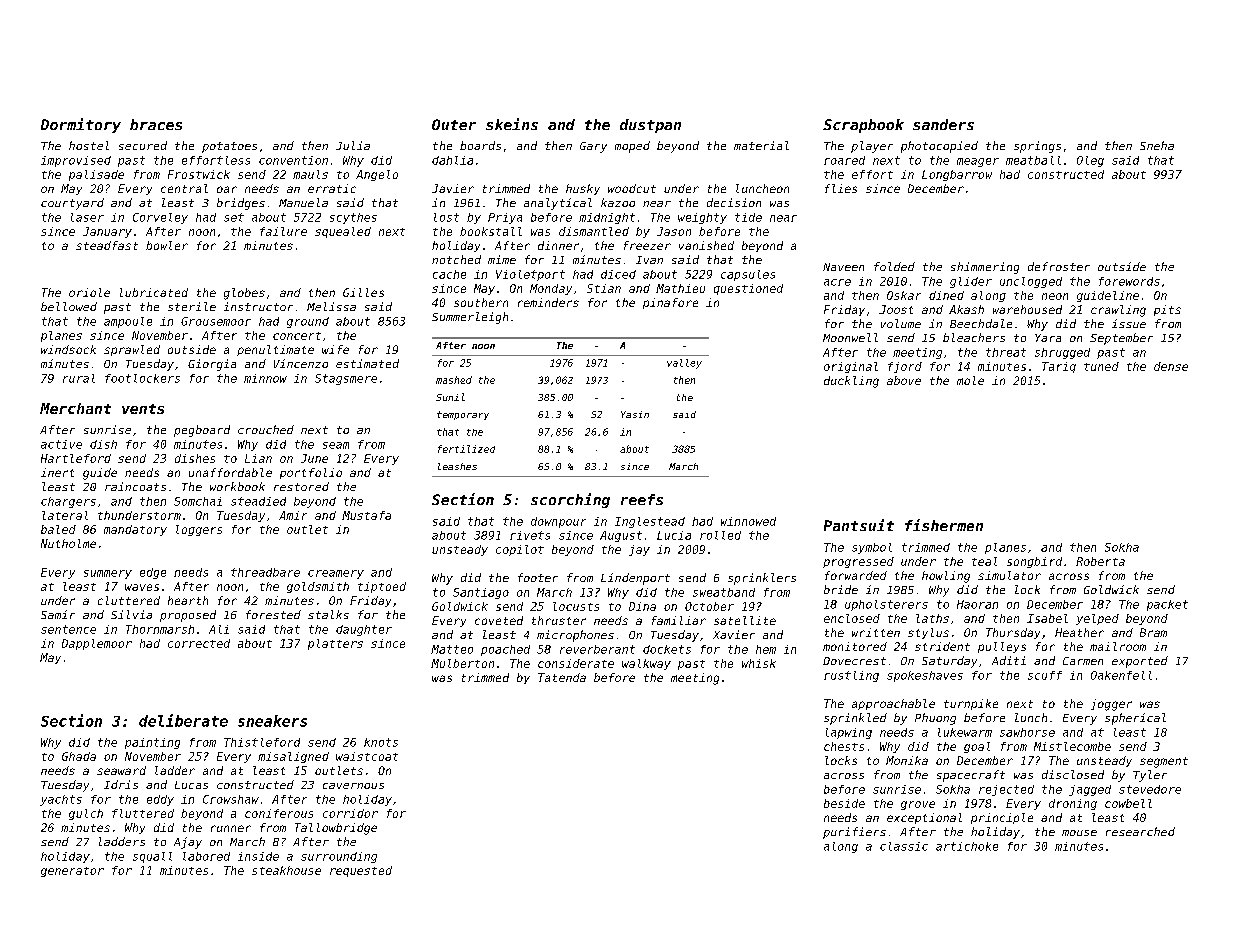  What do you see at coordinates (167, 245) in the screenshot?
I see `bowler` at bounding box center [167, 245].
